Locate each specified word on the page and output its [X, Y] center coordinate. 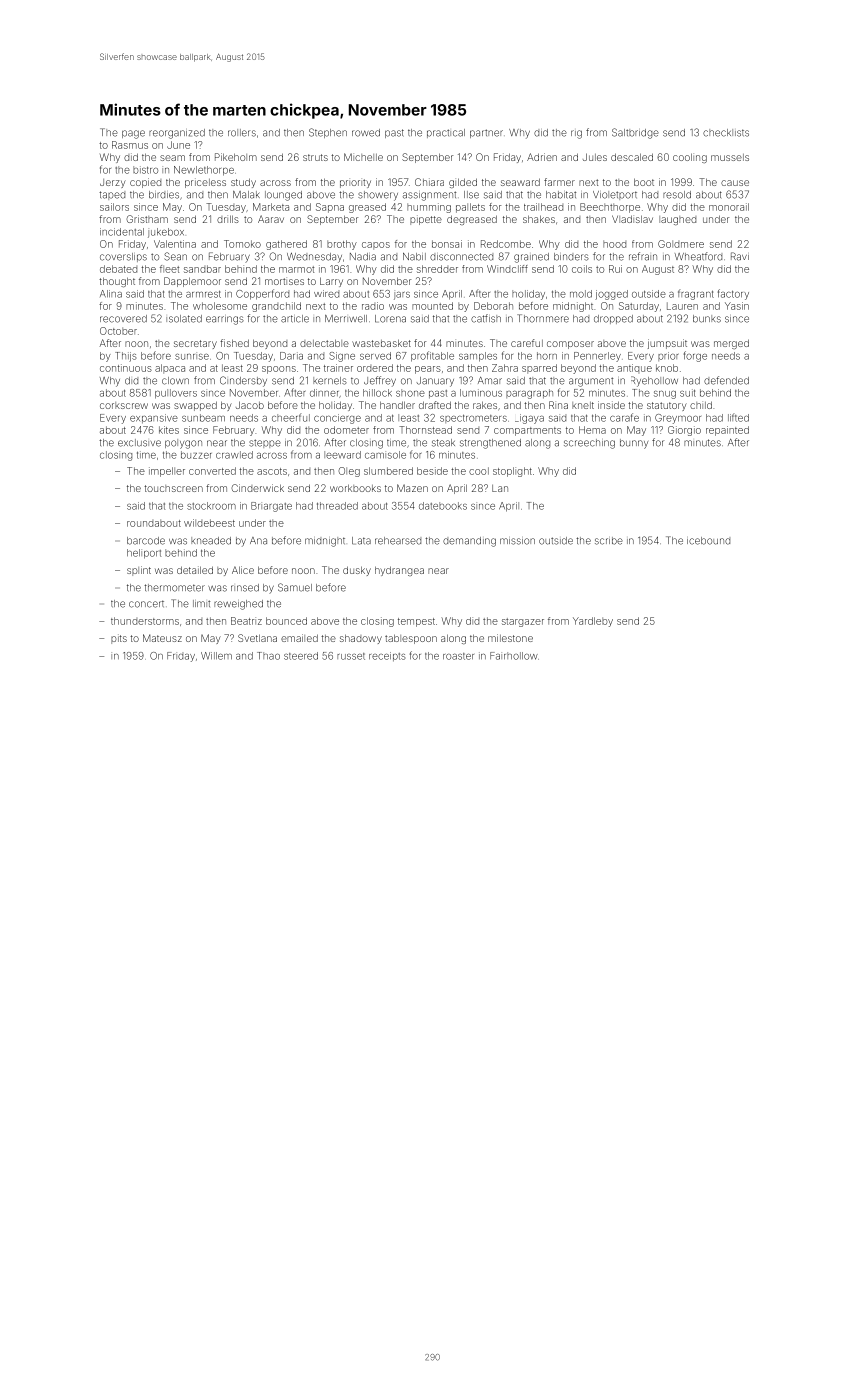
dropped [613, 319]
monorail [729, 207]
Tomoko [242, 244]
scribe [609, 541]
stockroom [211, 506]
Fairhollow [514, 656]
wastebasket [381, 343]
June [178, 145]
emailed [299, 638]
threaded [337, 506]
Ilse [471, 195]
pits [119, 639]
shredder [437, 269]
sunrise [192, 356]
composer [570, 345]
